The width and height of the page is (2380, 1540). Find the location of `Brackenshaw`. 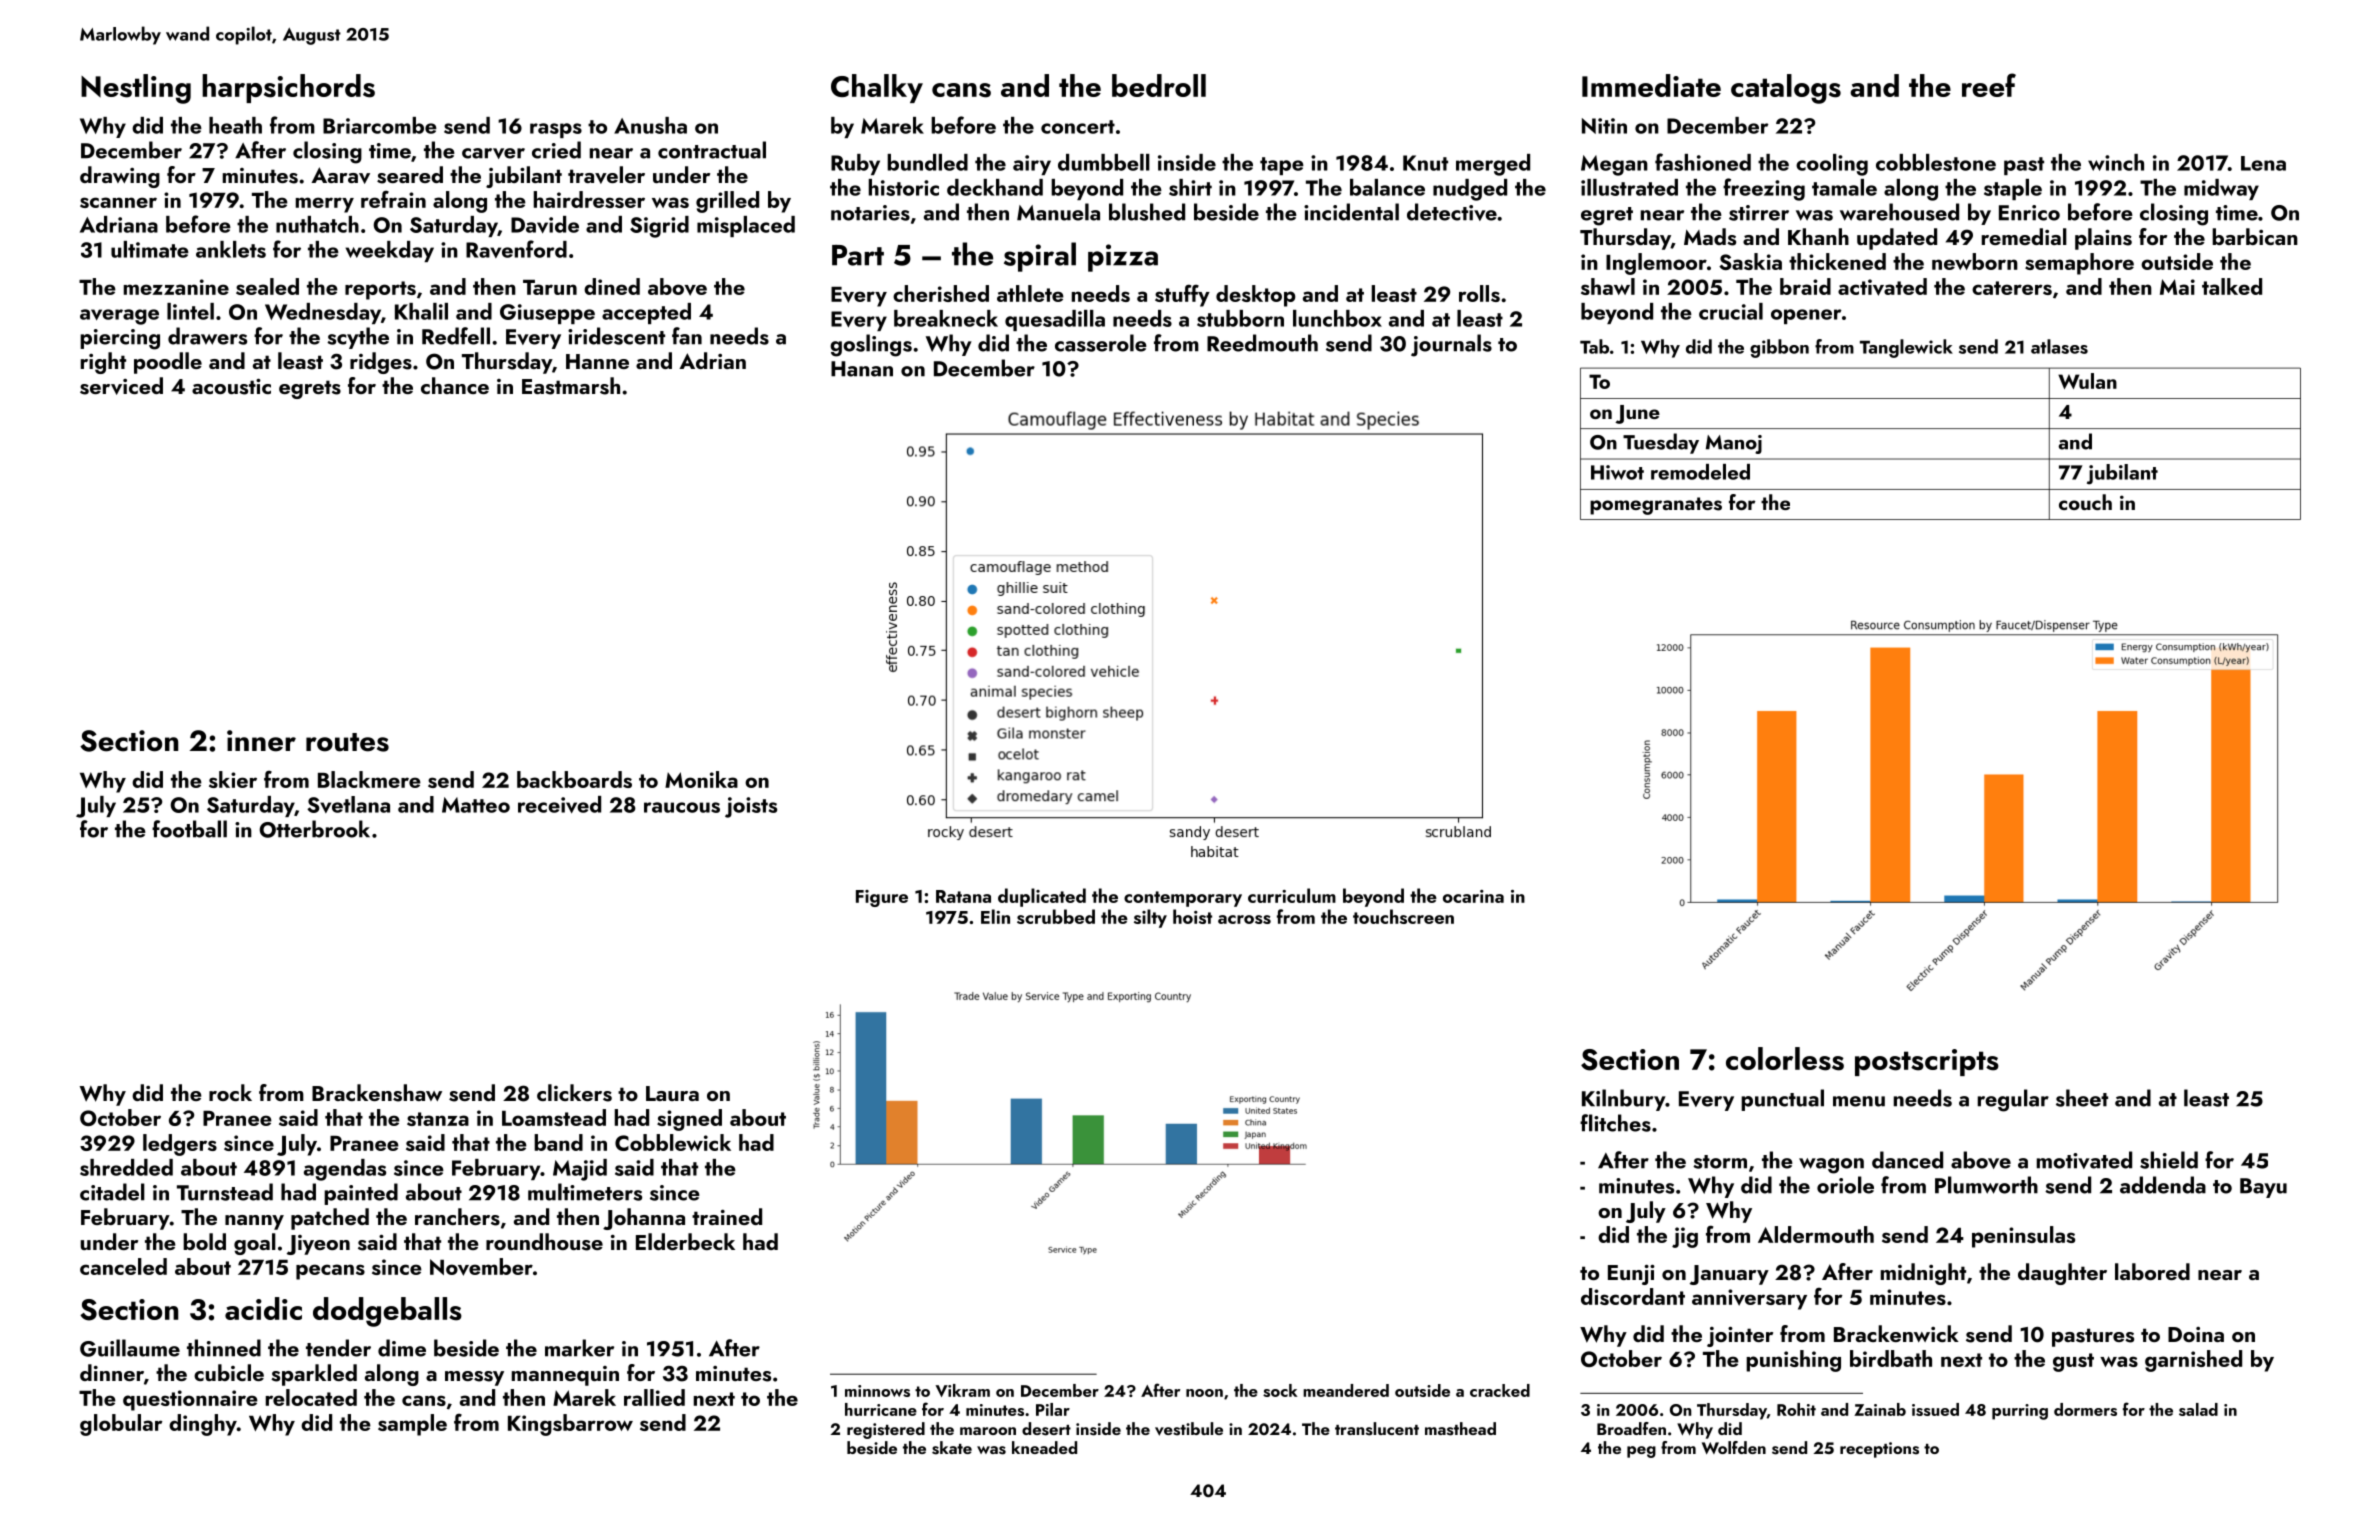

Brackenshaw is located at coordinates (377, 1093).
